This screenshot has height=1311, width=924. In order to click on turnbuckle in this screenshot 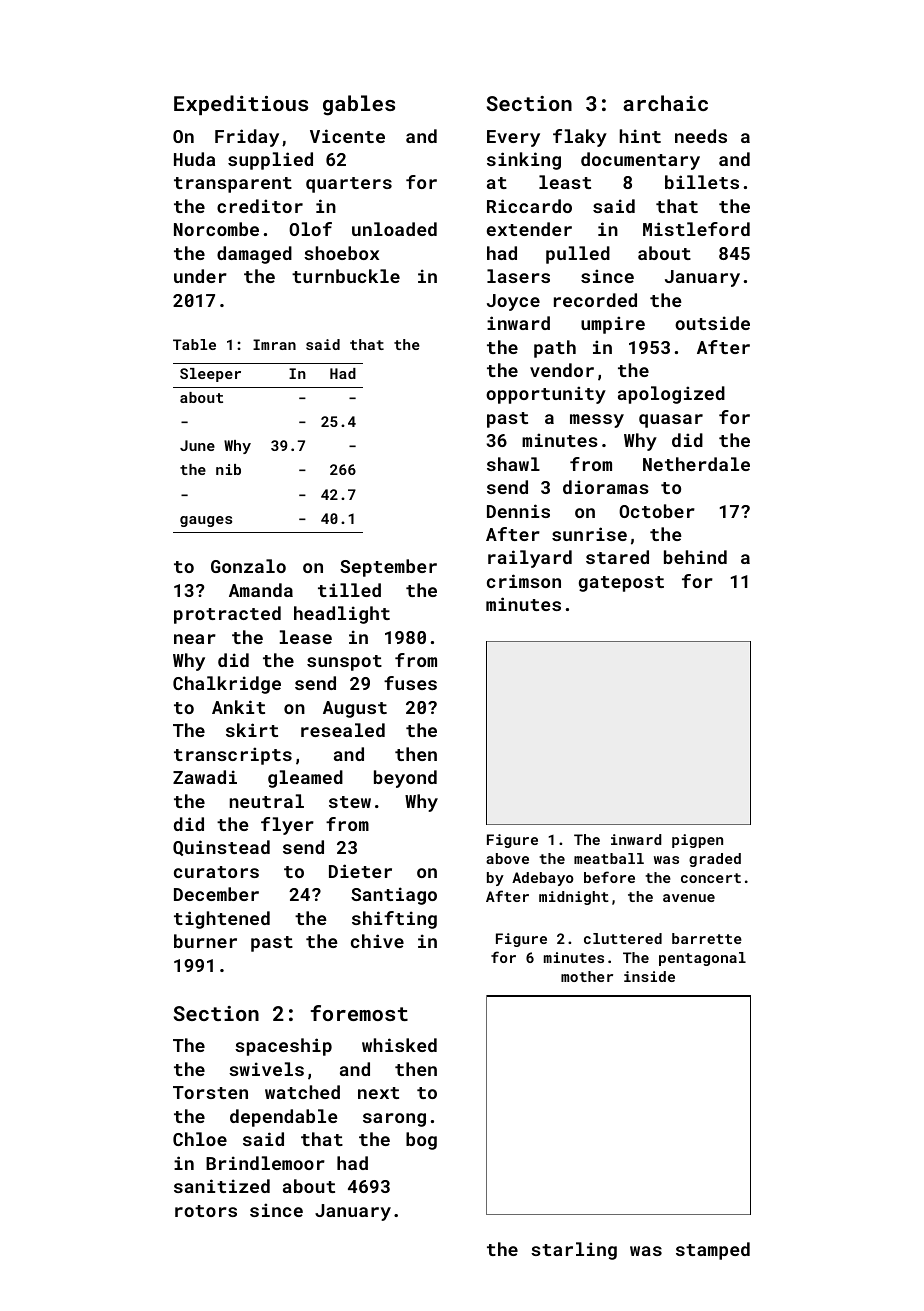, I will do `click(346, 276)`.
